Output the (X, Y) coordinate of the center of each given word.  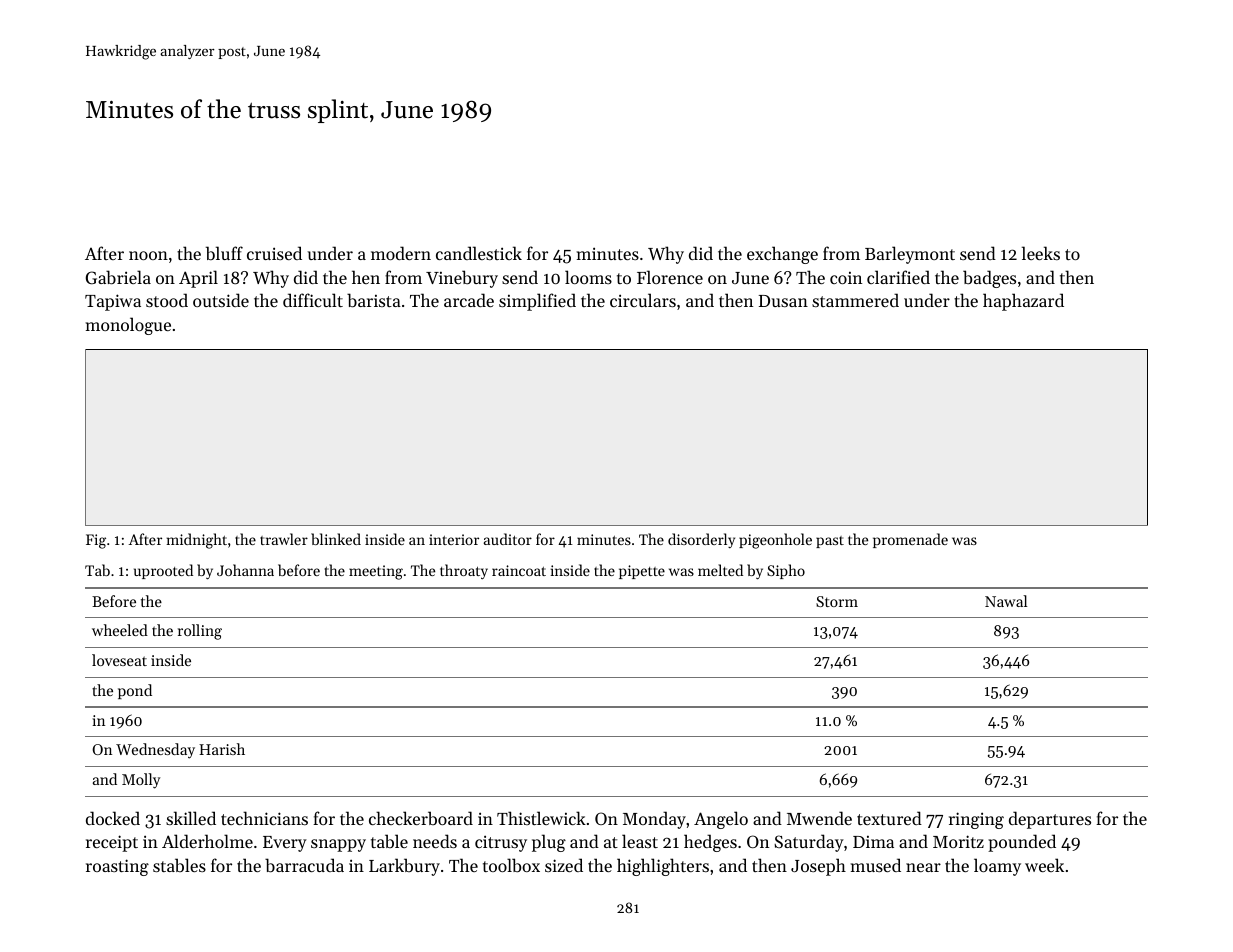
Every (285, 844)
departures (1050, 820)
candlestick (479, 253)
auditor (508, 539)
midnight (197, 541)
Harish (222, 749)
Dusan (783, 301)
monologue (128, 326)
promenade (910, 540)
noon (148, 255)
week (1044, 865)
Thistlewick (541, 818)
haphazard (1023, 302)
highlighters (663, 867)
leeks (1041, 253)
